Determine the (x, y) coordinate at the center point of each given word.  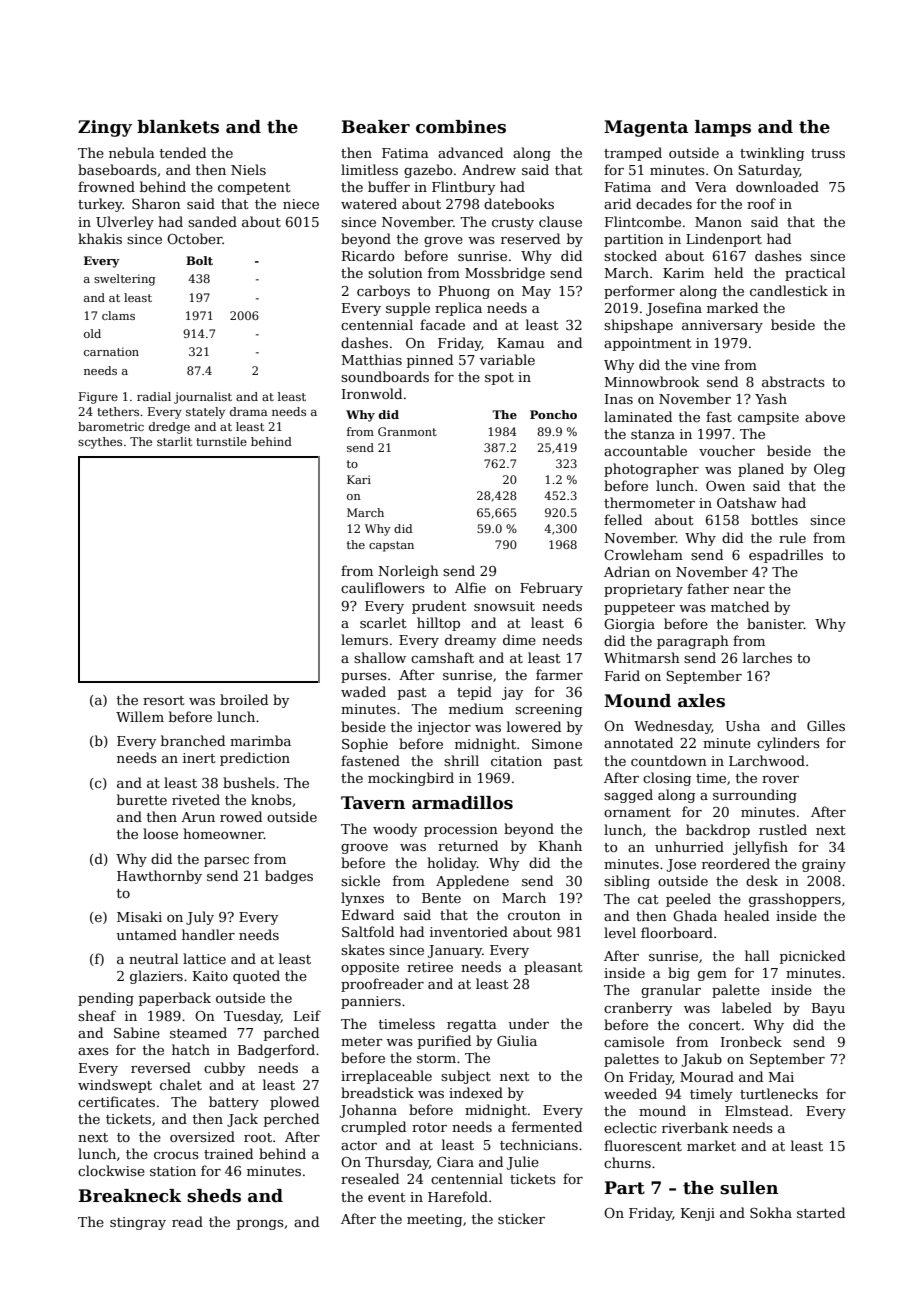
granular (671, 991)
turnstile (221, 441)
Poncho (553, 414)
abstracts (793, 381)
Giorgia (629, 625)
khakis (100, 238)
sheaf (97, 1015)
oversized (202, 1136)
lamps (723, 128)
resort (164, 700)
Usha (742, 725)
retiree (430, 967)
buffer (389, 186)
